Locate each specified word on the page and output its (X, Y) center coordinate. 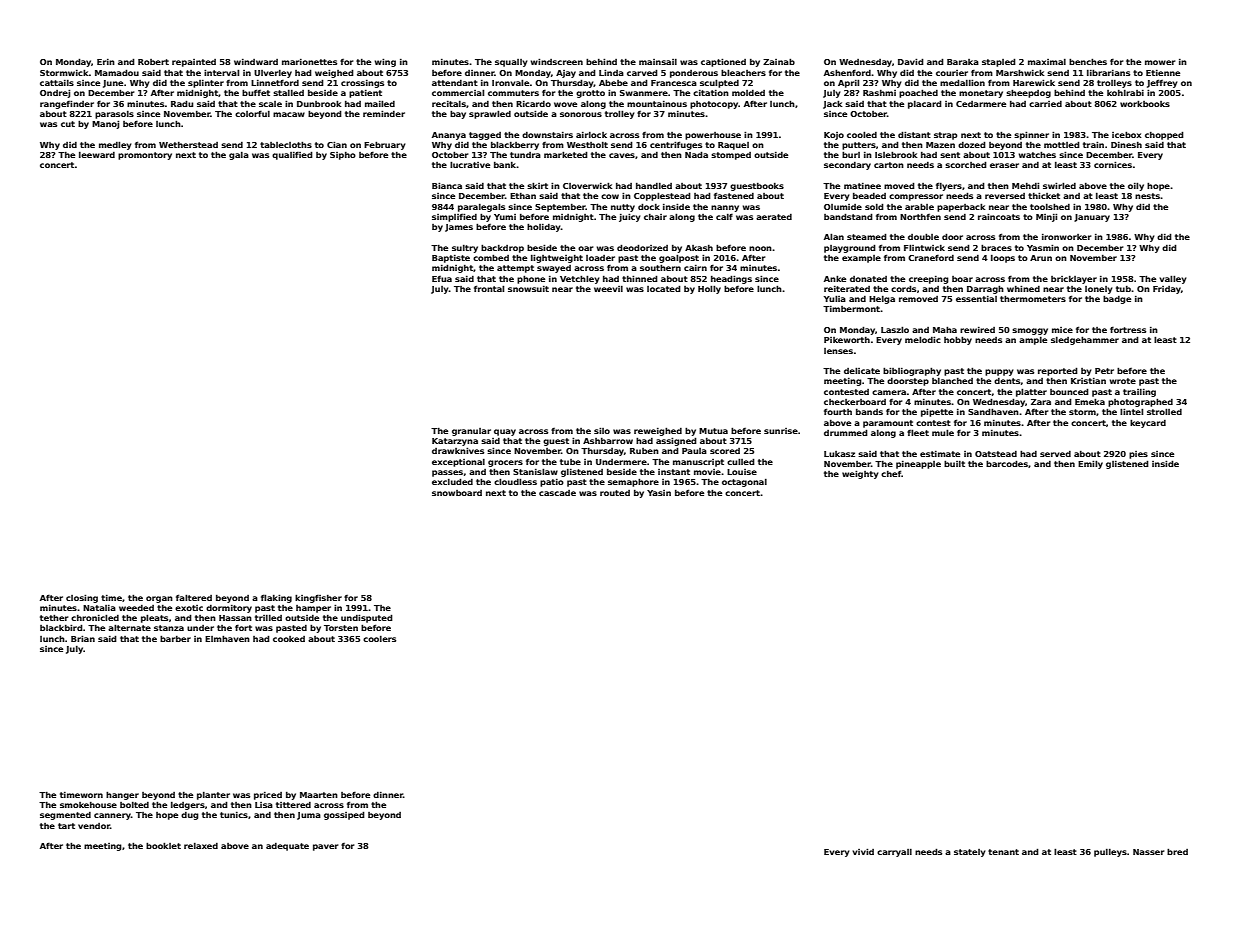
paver (325, 847)
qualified (292, 155)
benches (1088, 61)
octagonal (744, 483)
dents (1007, 381)
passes (447, 473)
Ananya (449, 136)
